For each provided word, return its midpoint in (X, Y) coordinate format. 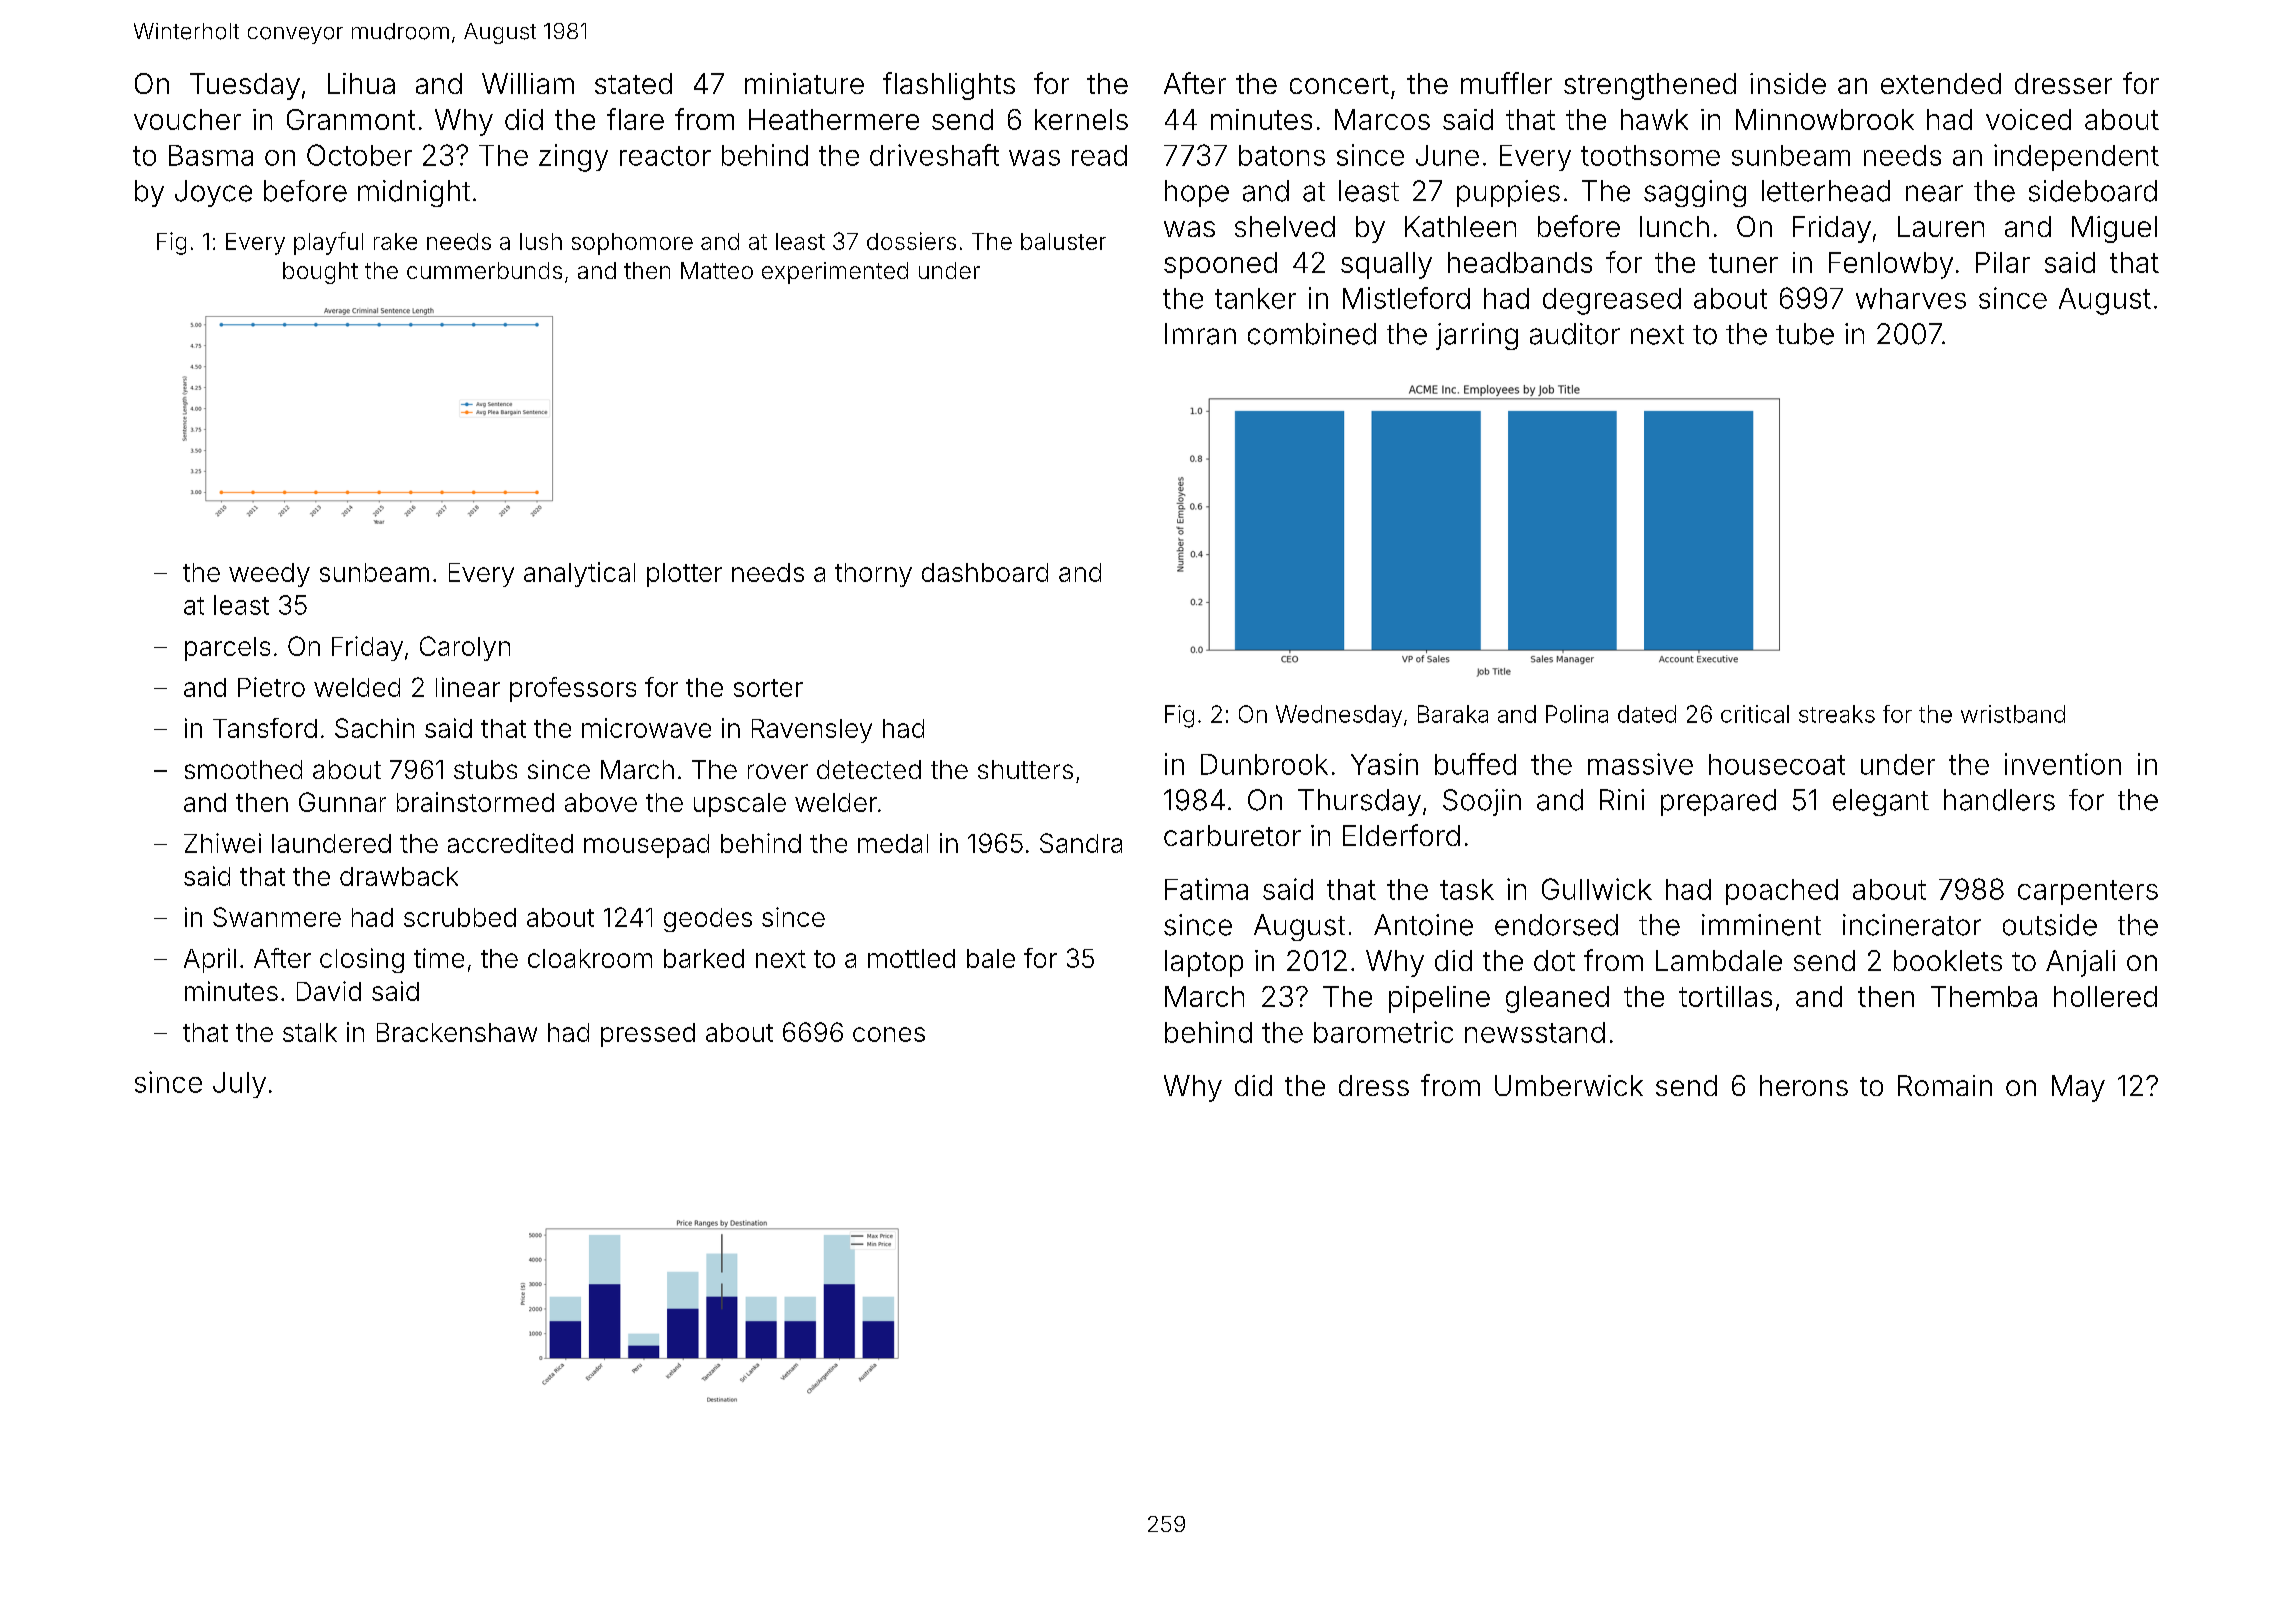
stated (633, 83)
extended (1941, 83)
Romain (1945, 1085)
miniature (804, 83)
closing (362, 960)
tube (1805, 334)
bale (991, 958)
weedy (269, 575)
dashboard (985, 572)
